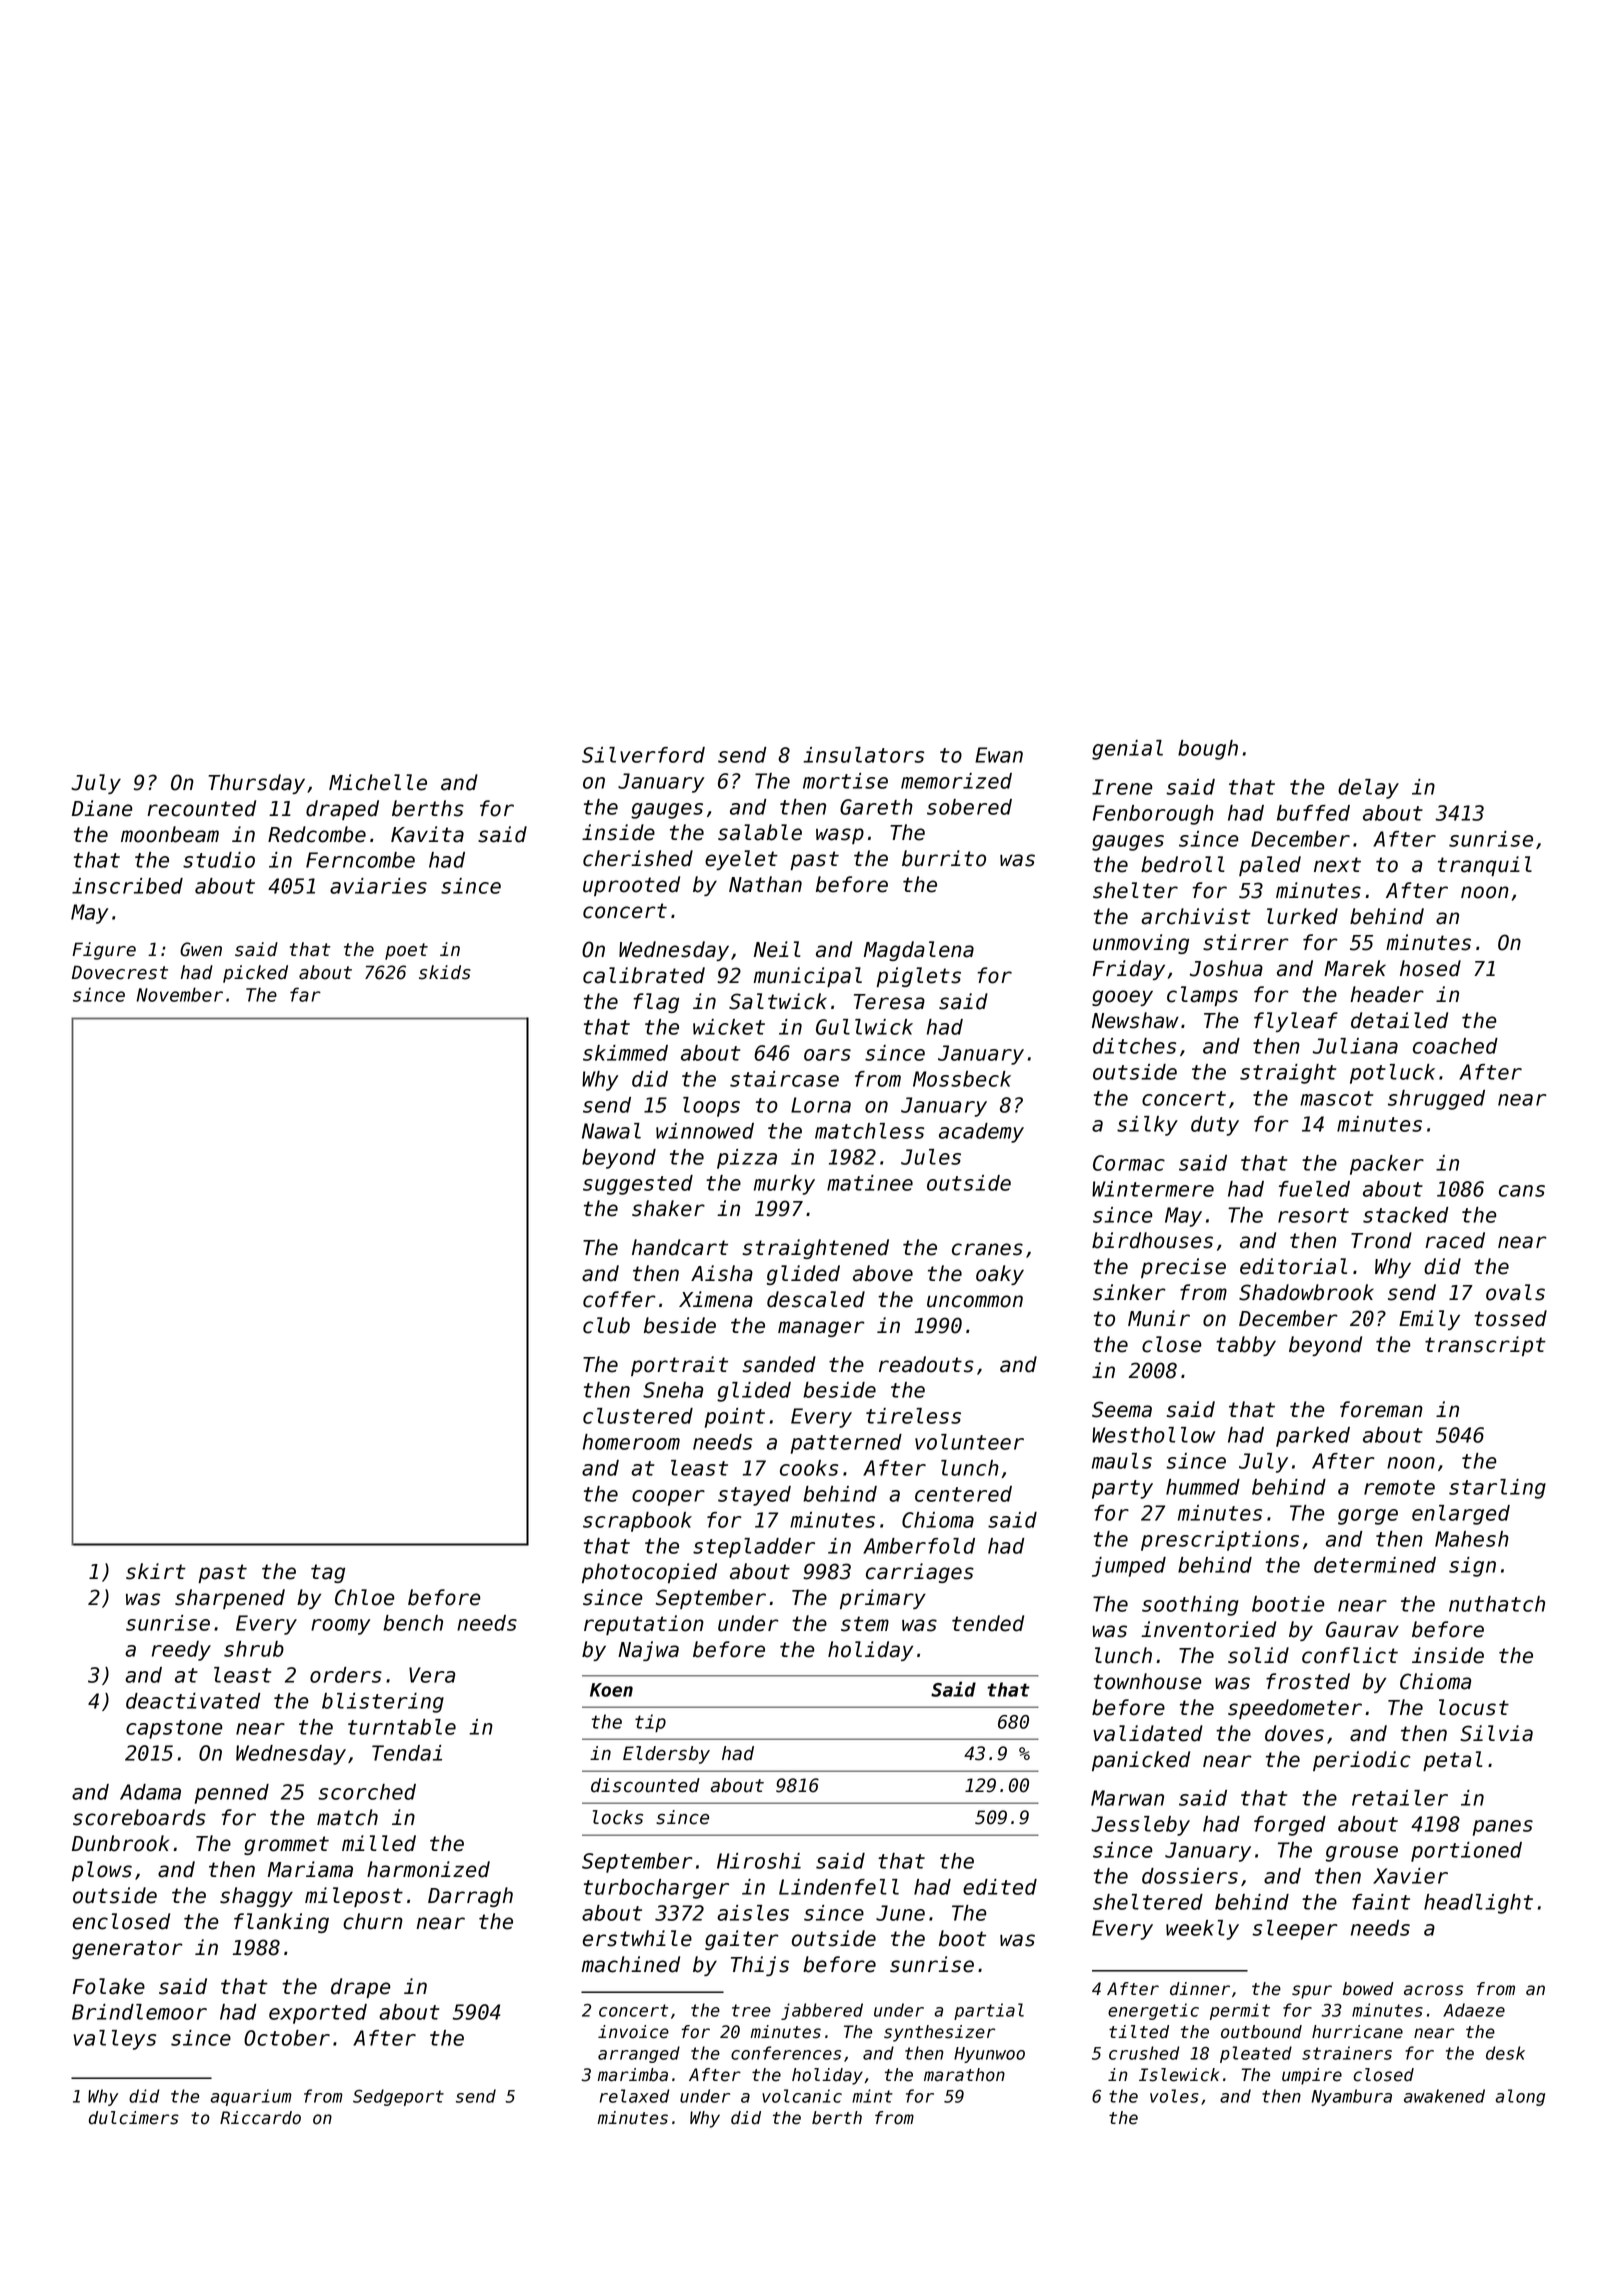 The width and height of the screenshot is (1620, 2292). Describe the element at coordinates (931, 1157) in the screenshot. I see `Jules` at that location.
